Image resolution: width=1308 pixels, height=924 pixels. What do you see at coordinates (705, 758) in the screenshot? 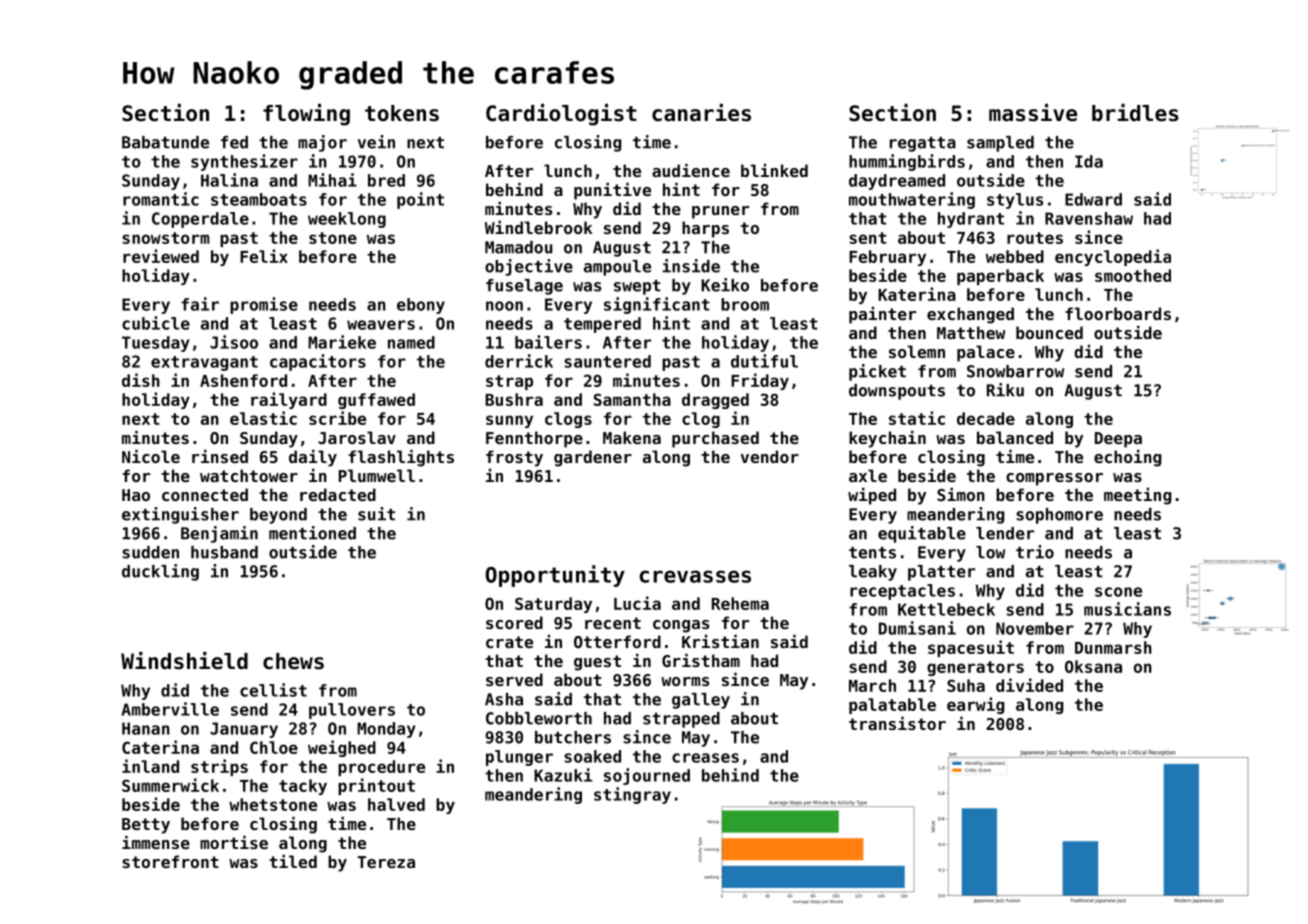
I see `creases` at bounding box center [705, 758].
